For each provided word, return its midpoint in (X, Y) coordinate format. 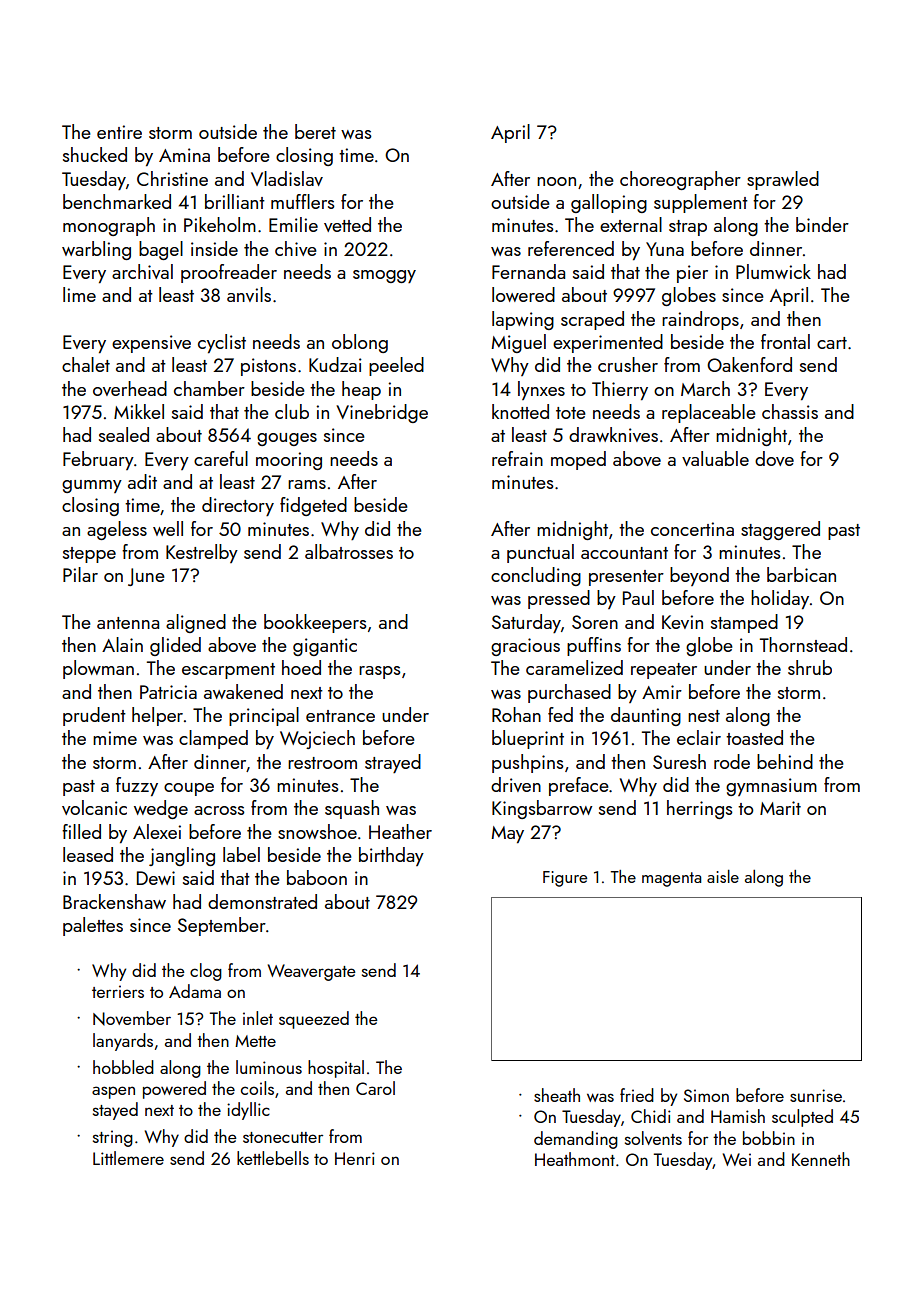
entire (119, 132)
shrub (810, 667)
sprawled (783, 180)
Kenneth (821, 1159)
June (146, 577)
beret (315, 131)
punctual (540, 553)
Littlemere (128, 1158)
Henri (355, 1158)
